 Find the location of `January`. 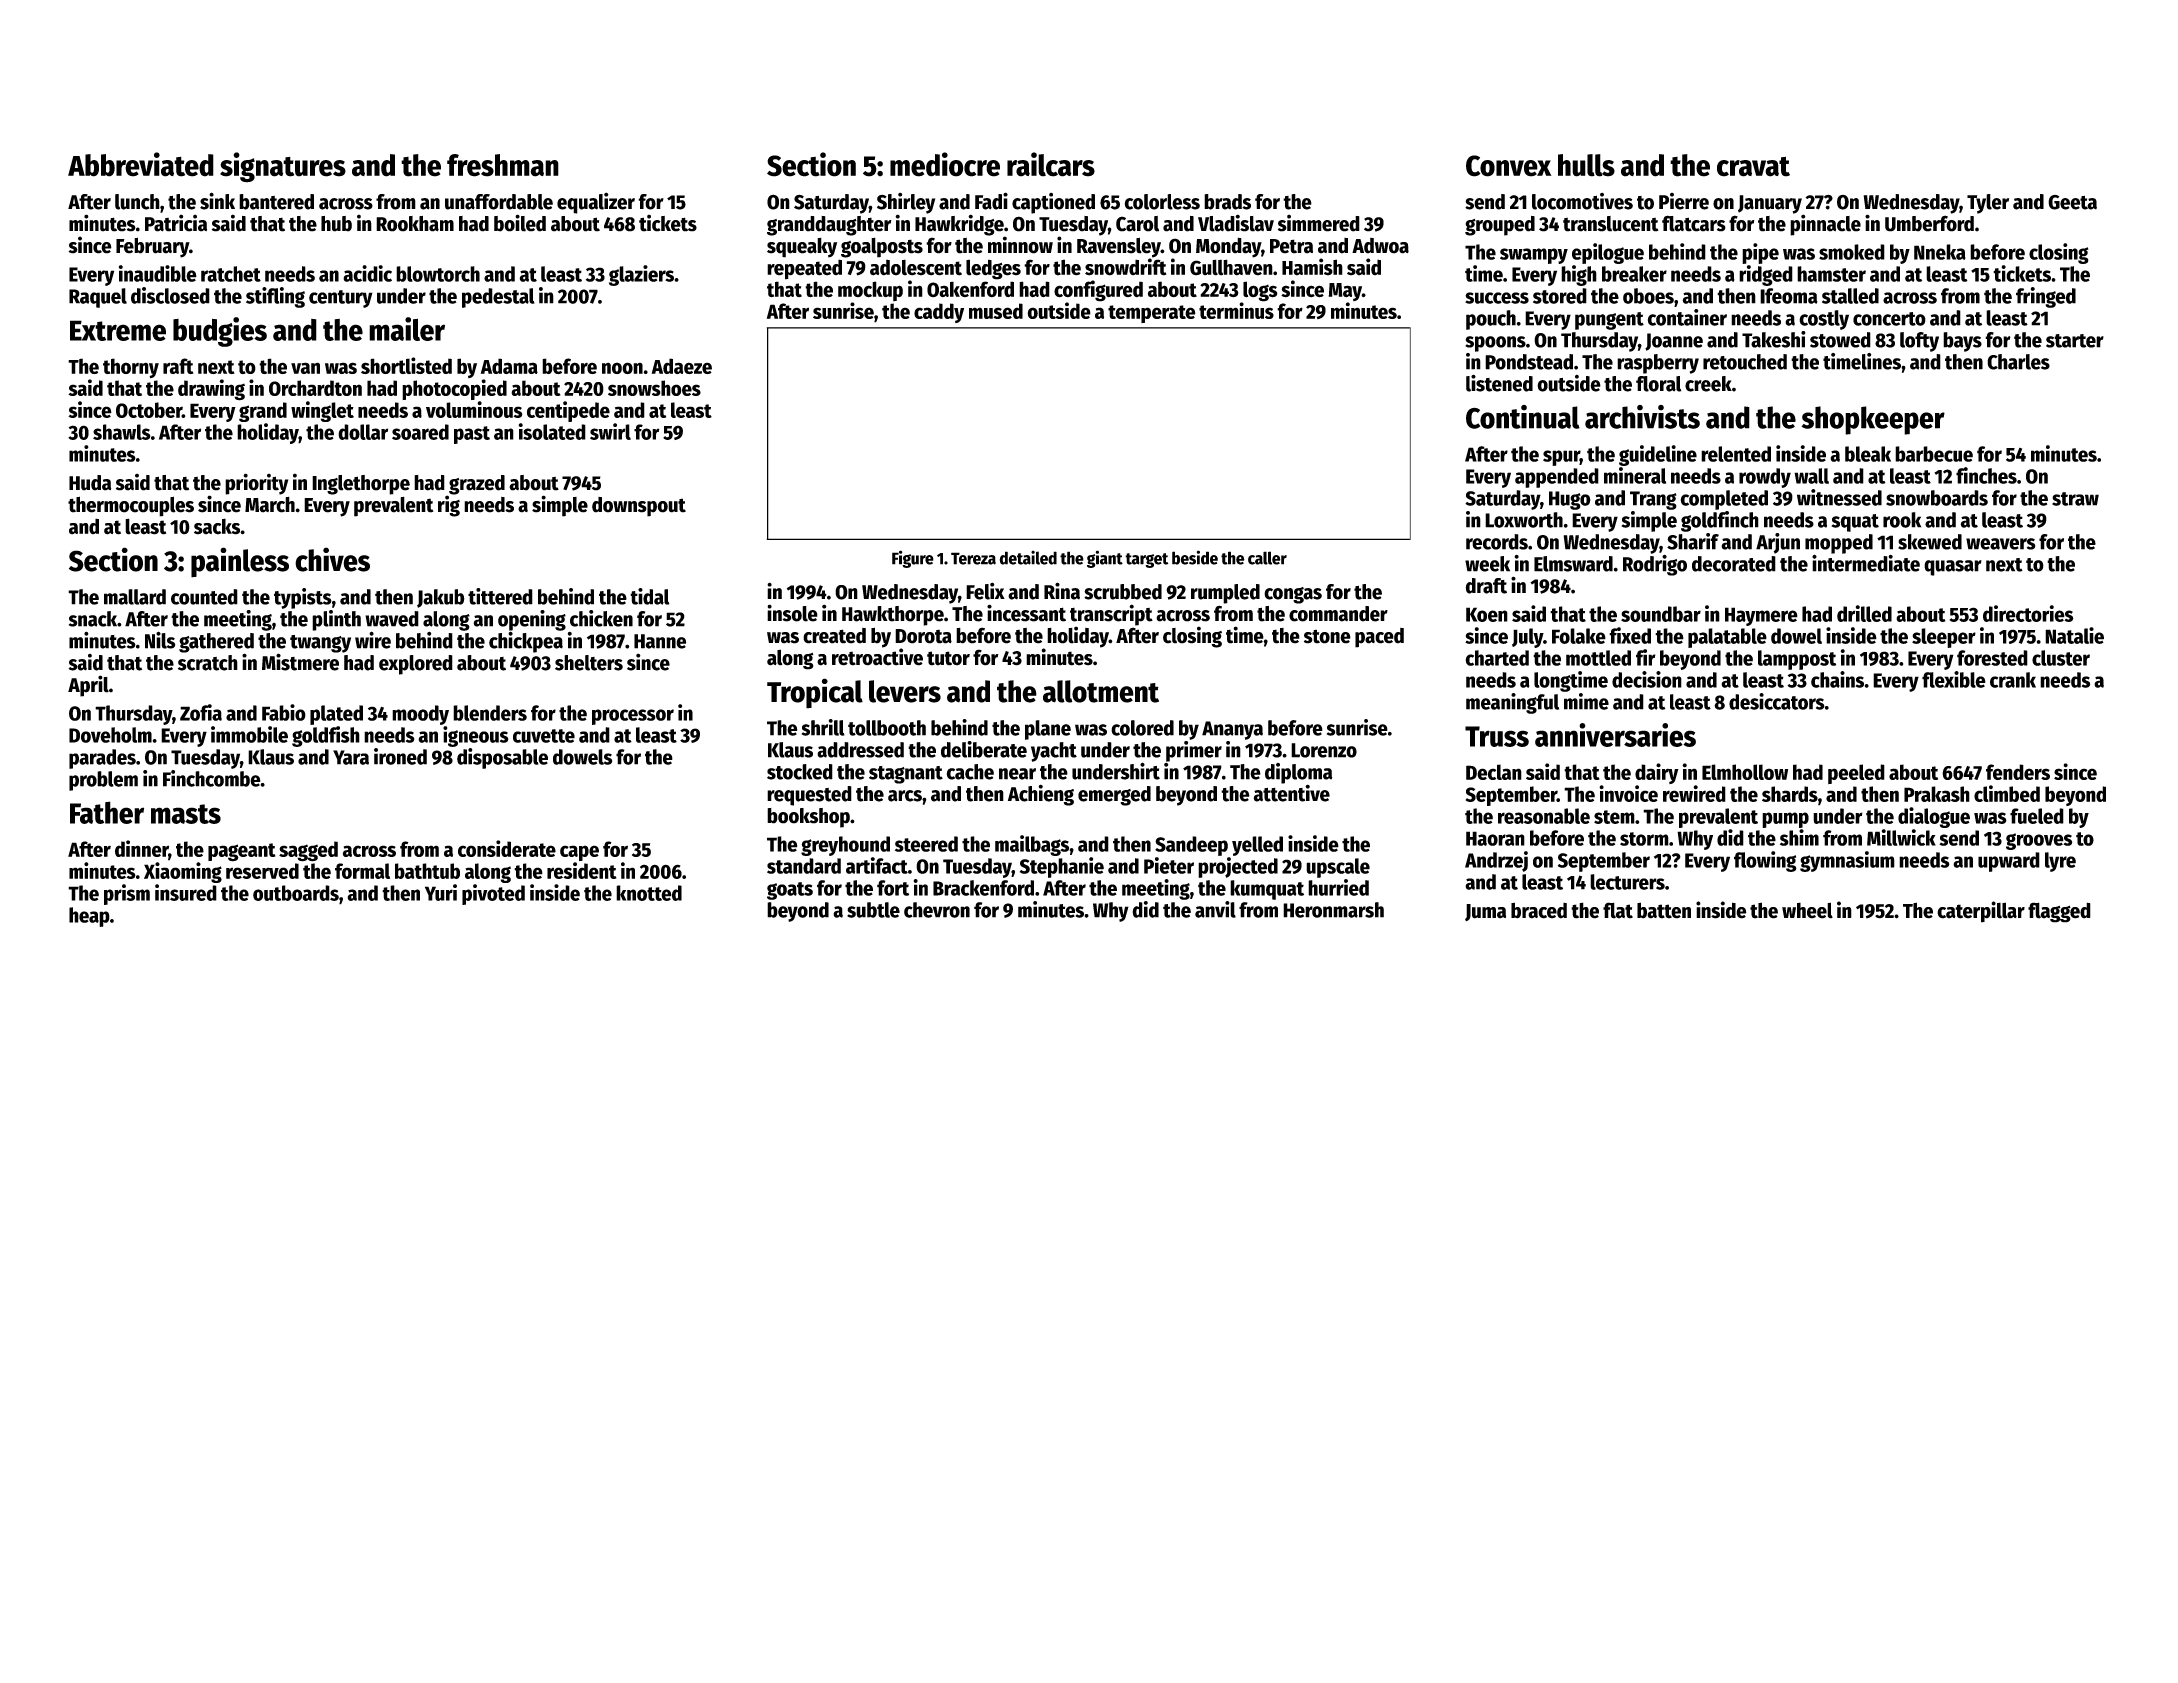

January is located at coordinates (1770, 204).
